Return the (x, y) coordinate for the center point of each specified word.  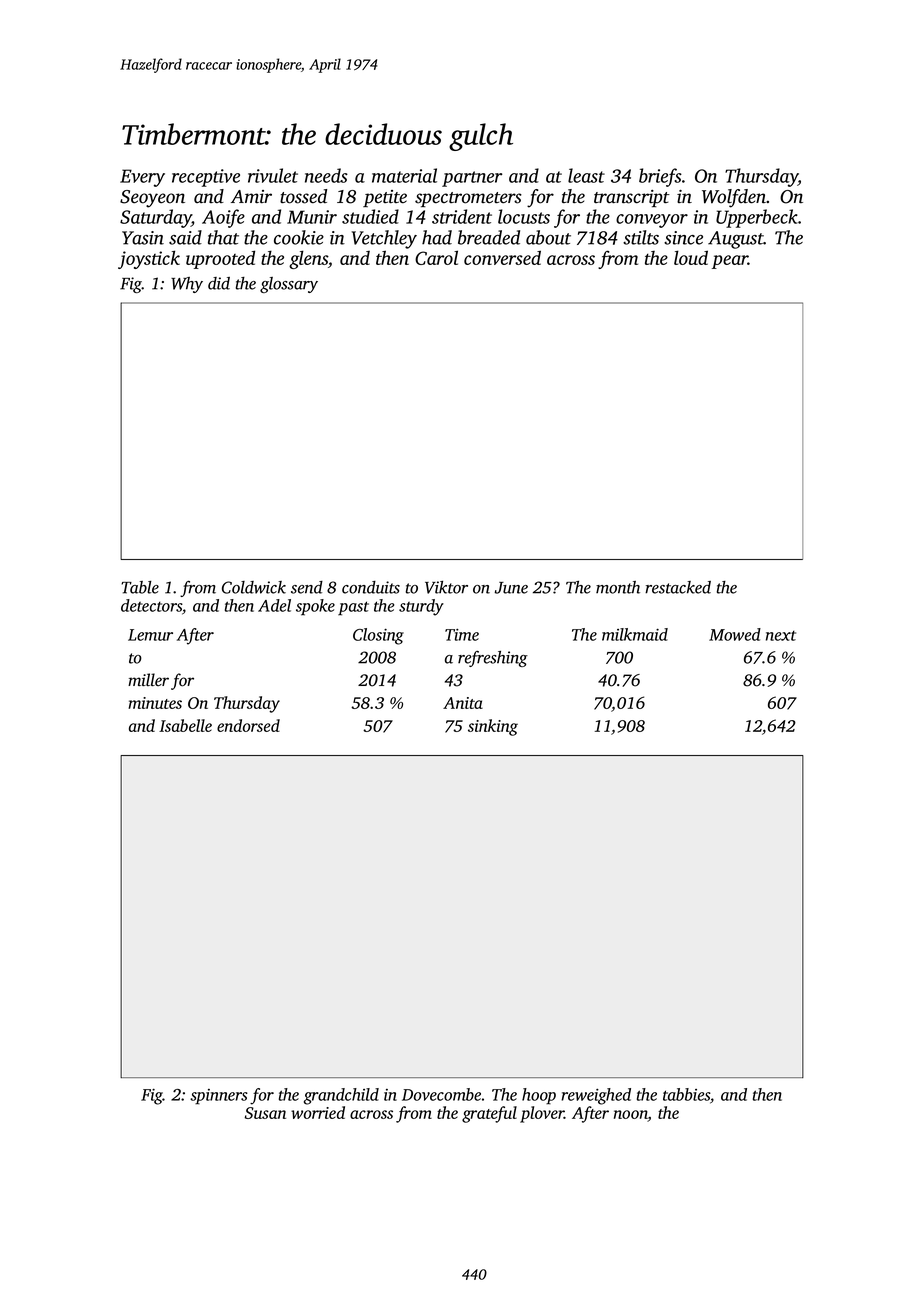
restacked (678, 587)
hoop (539, 1096)
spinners (219, 1097)
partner (472, 179)
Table (140, 587)
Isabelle (185, 725)
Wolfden (734, 198)
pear (730, 262)
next (781, 636)
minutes (155, 703)
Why (187, 285)
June (511, 588)
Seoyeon (152, 199)
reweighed (596, 1096)
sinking (493, 727)
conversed (502, 257)
